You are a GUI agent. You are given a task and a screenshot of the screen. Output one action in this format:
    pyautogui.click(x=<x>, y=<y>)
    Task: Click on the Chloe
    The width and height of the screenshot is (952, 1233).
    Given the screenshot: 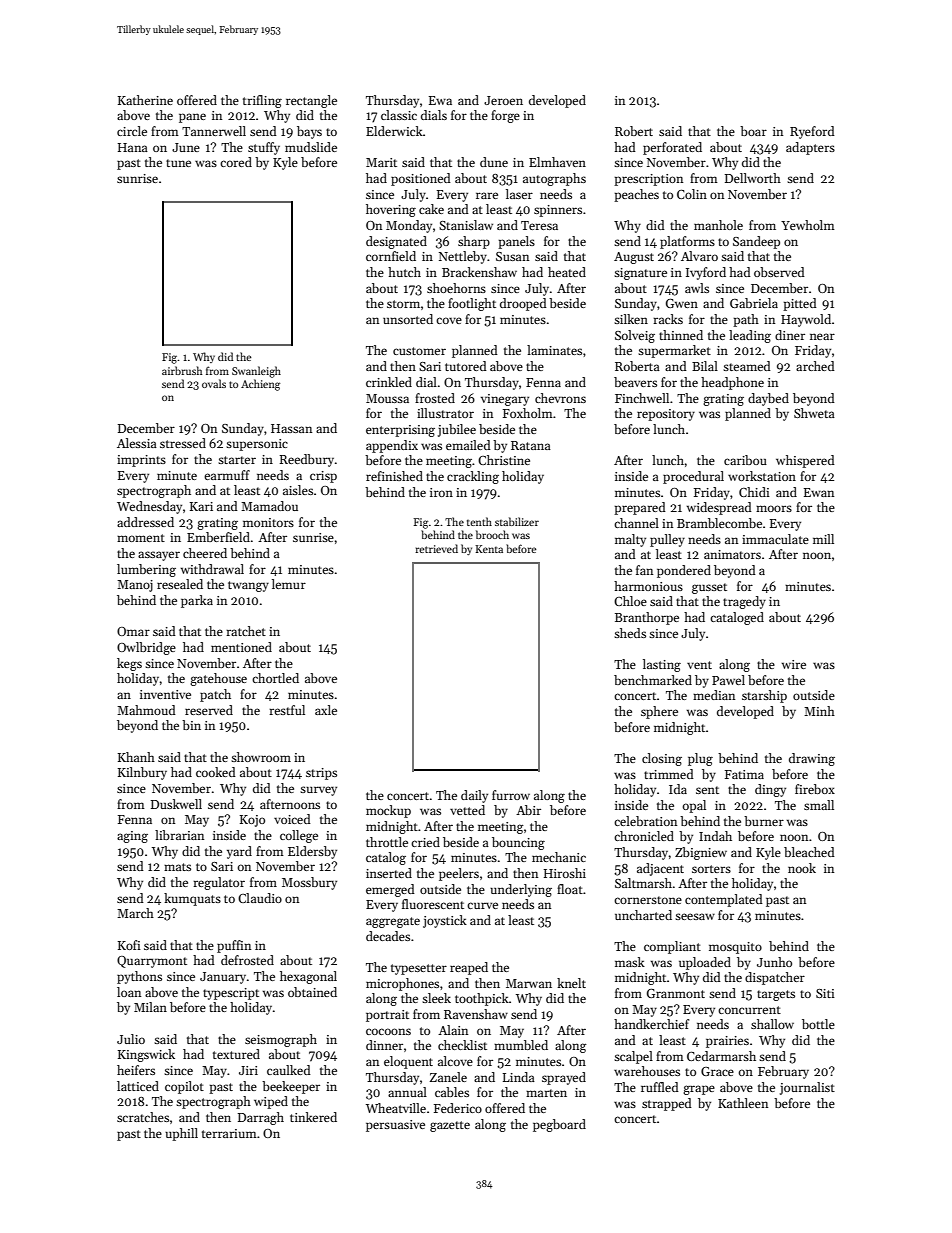 What is the action you would take?
    pyautogui.click(x=630, y=601)
